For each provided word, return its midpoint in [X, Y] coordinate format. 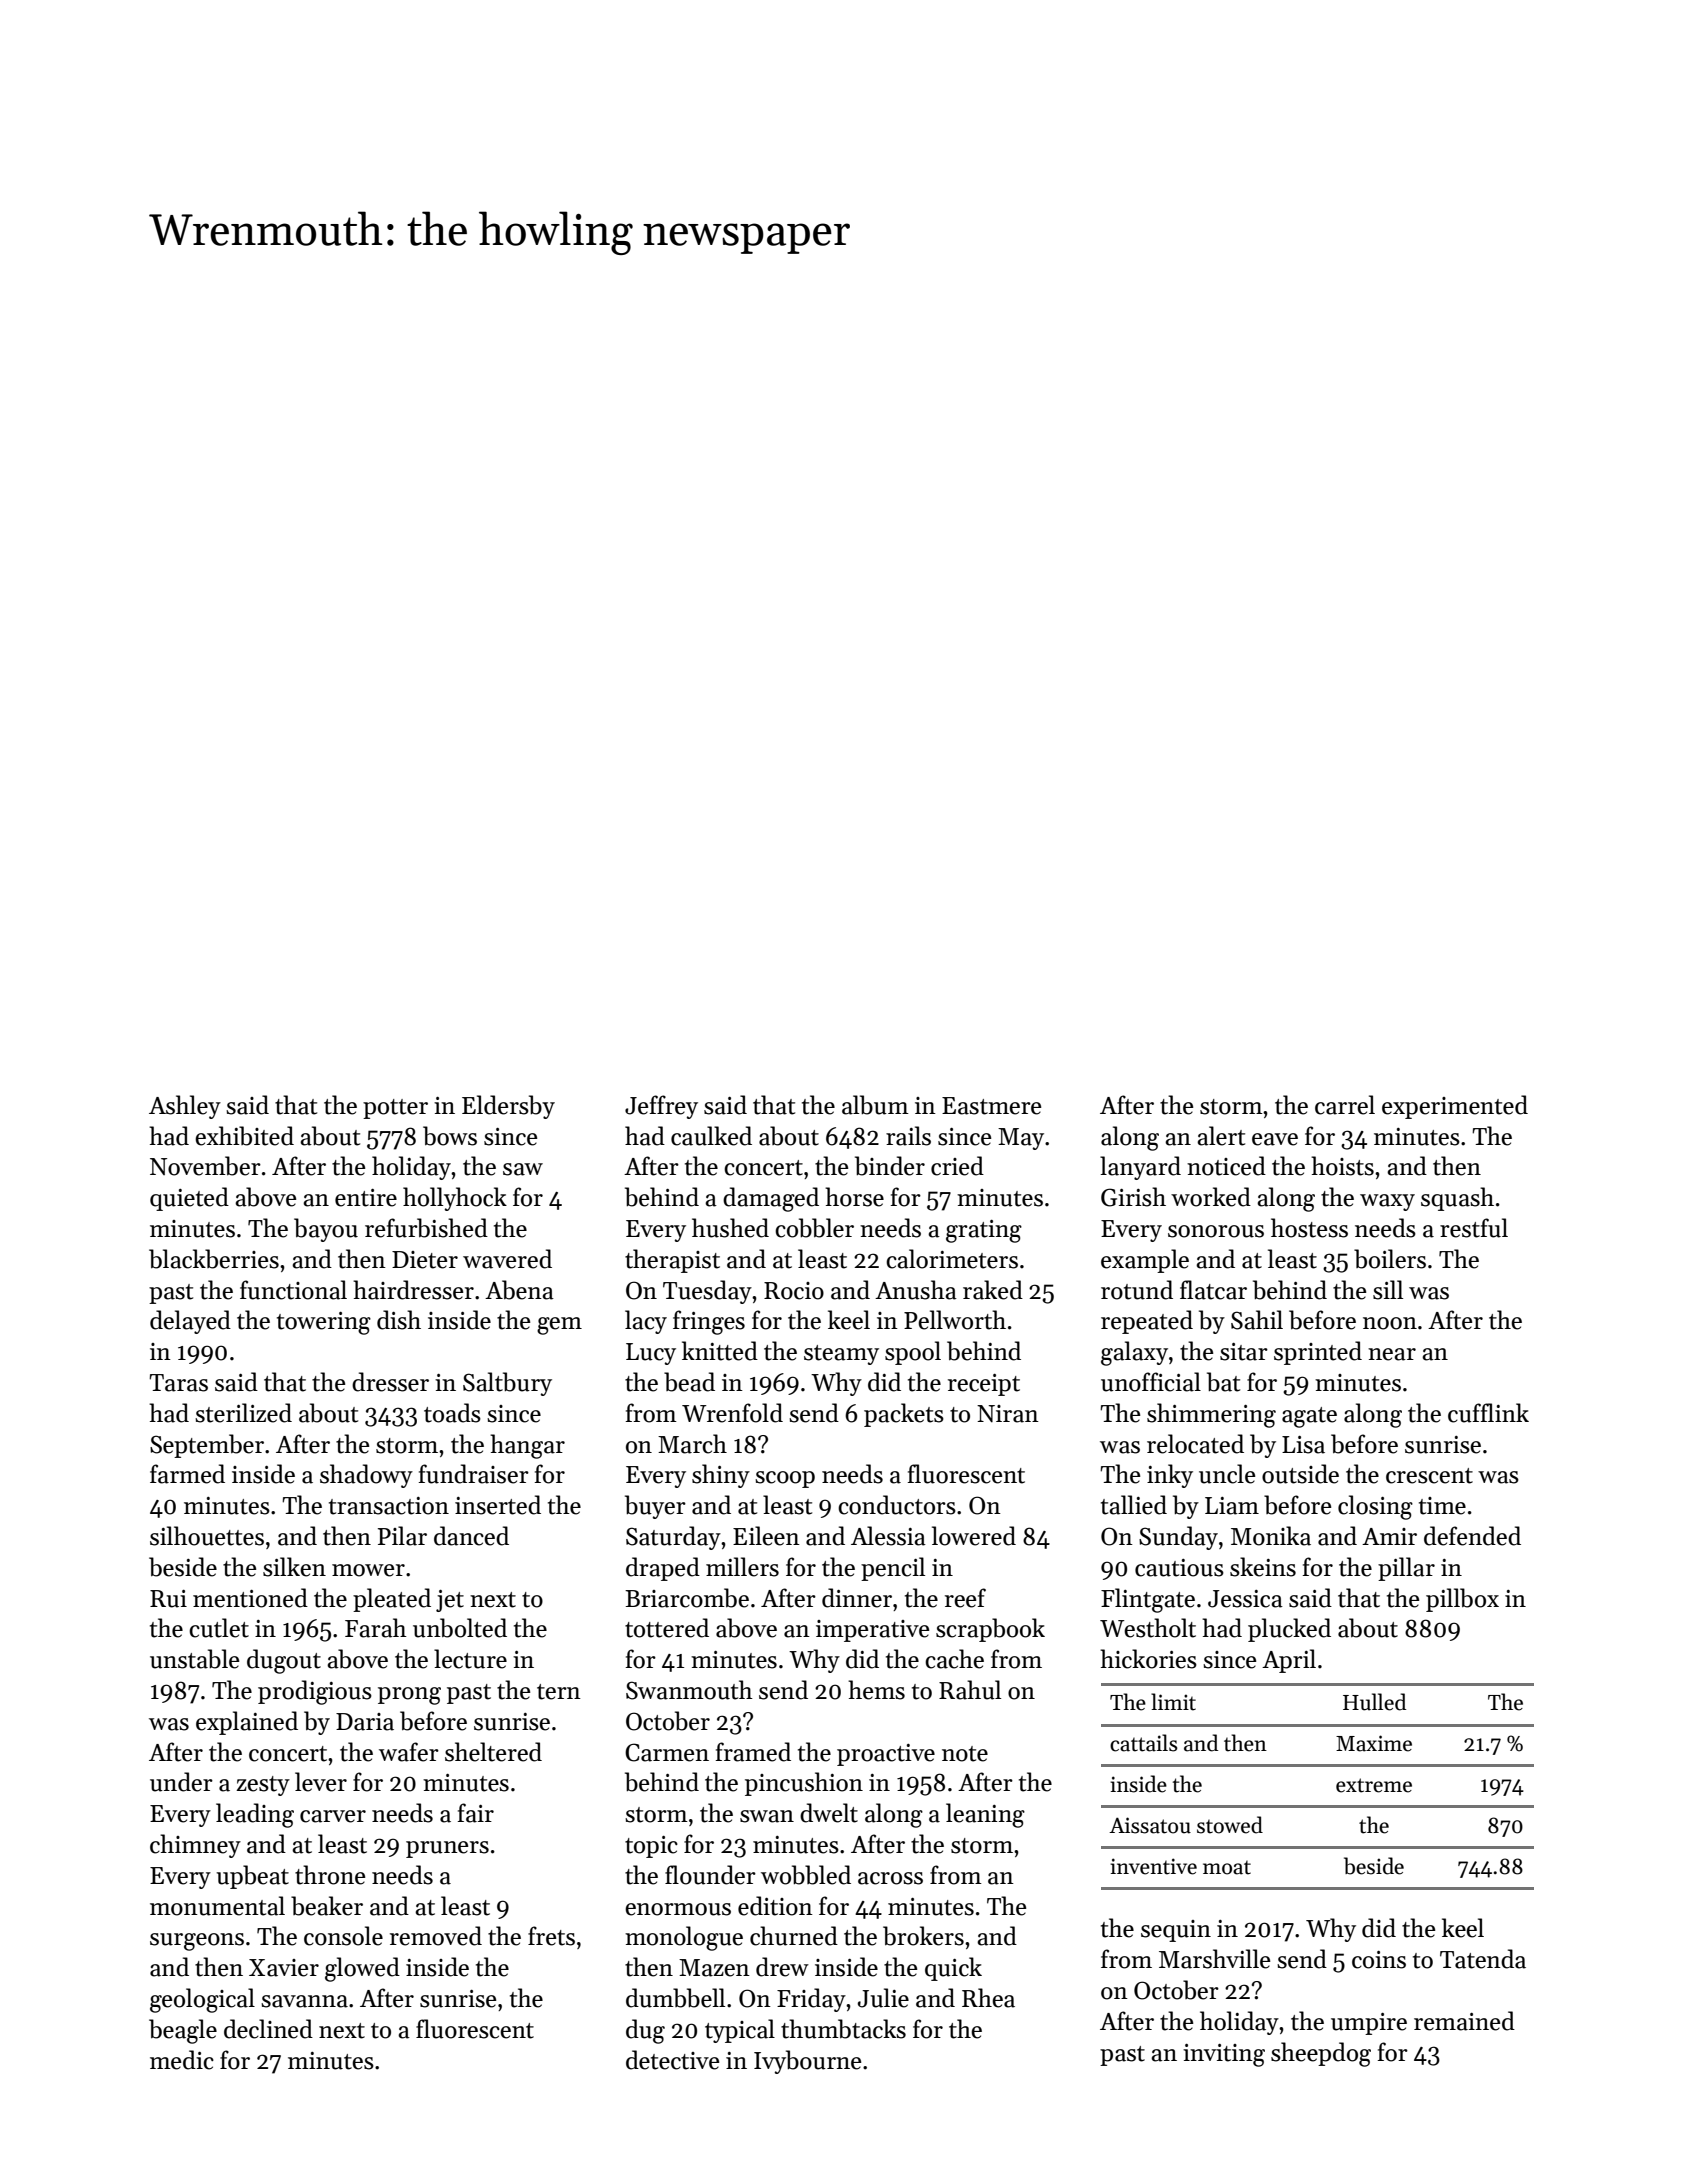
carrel [1345, 1105]
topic [651, 1847]
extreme [1374, 1785]
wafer [409, 1752]
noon [1390, 1323]
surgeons [197, 1942]
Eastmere [991, 1106]
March [692, 1444]
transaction [389, 1506]
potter [395, 1109]
